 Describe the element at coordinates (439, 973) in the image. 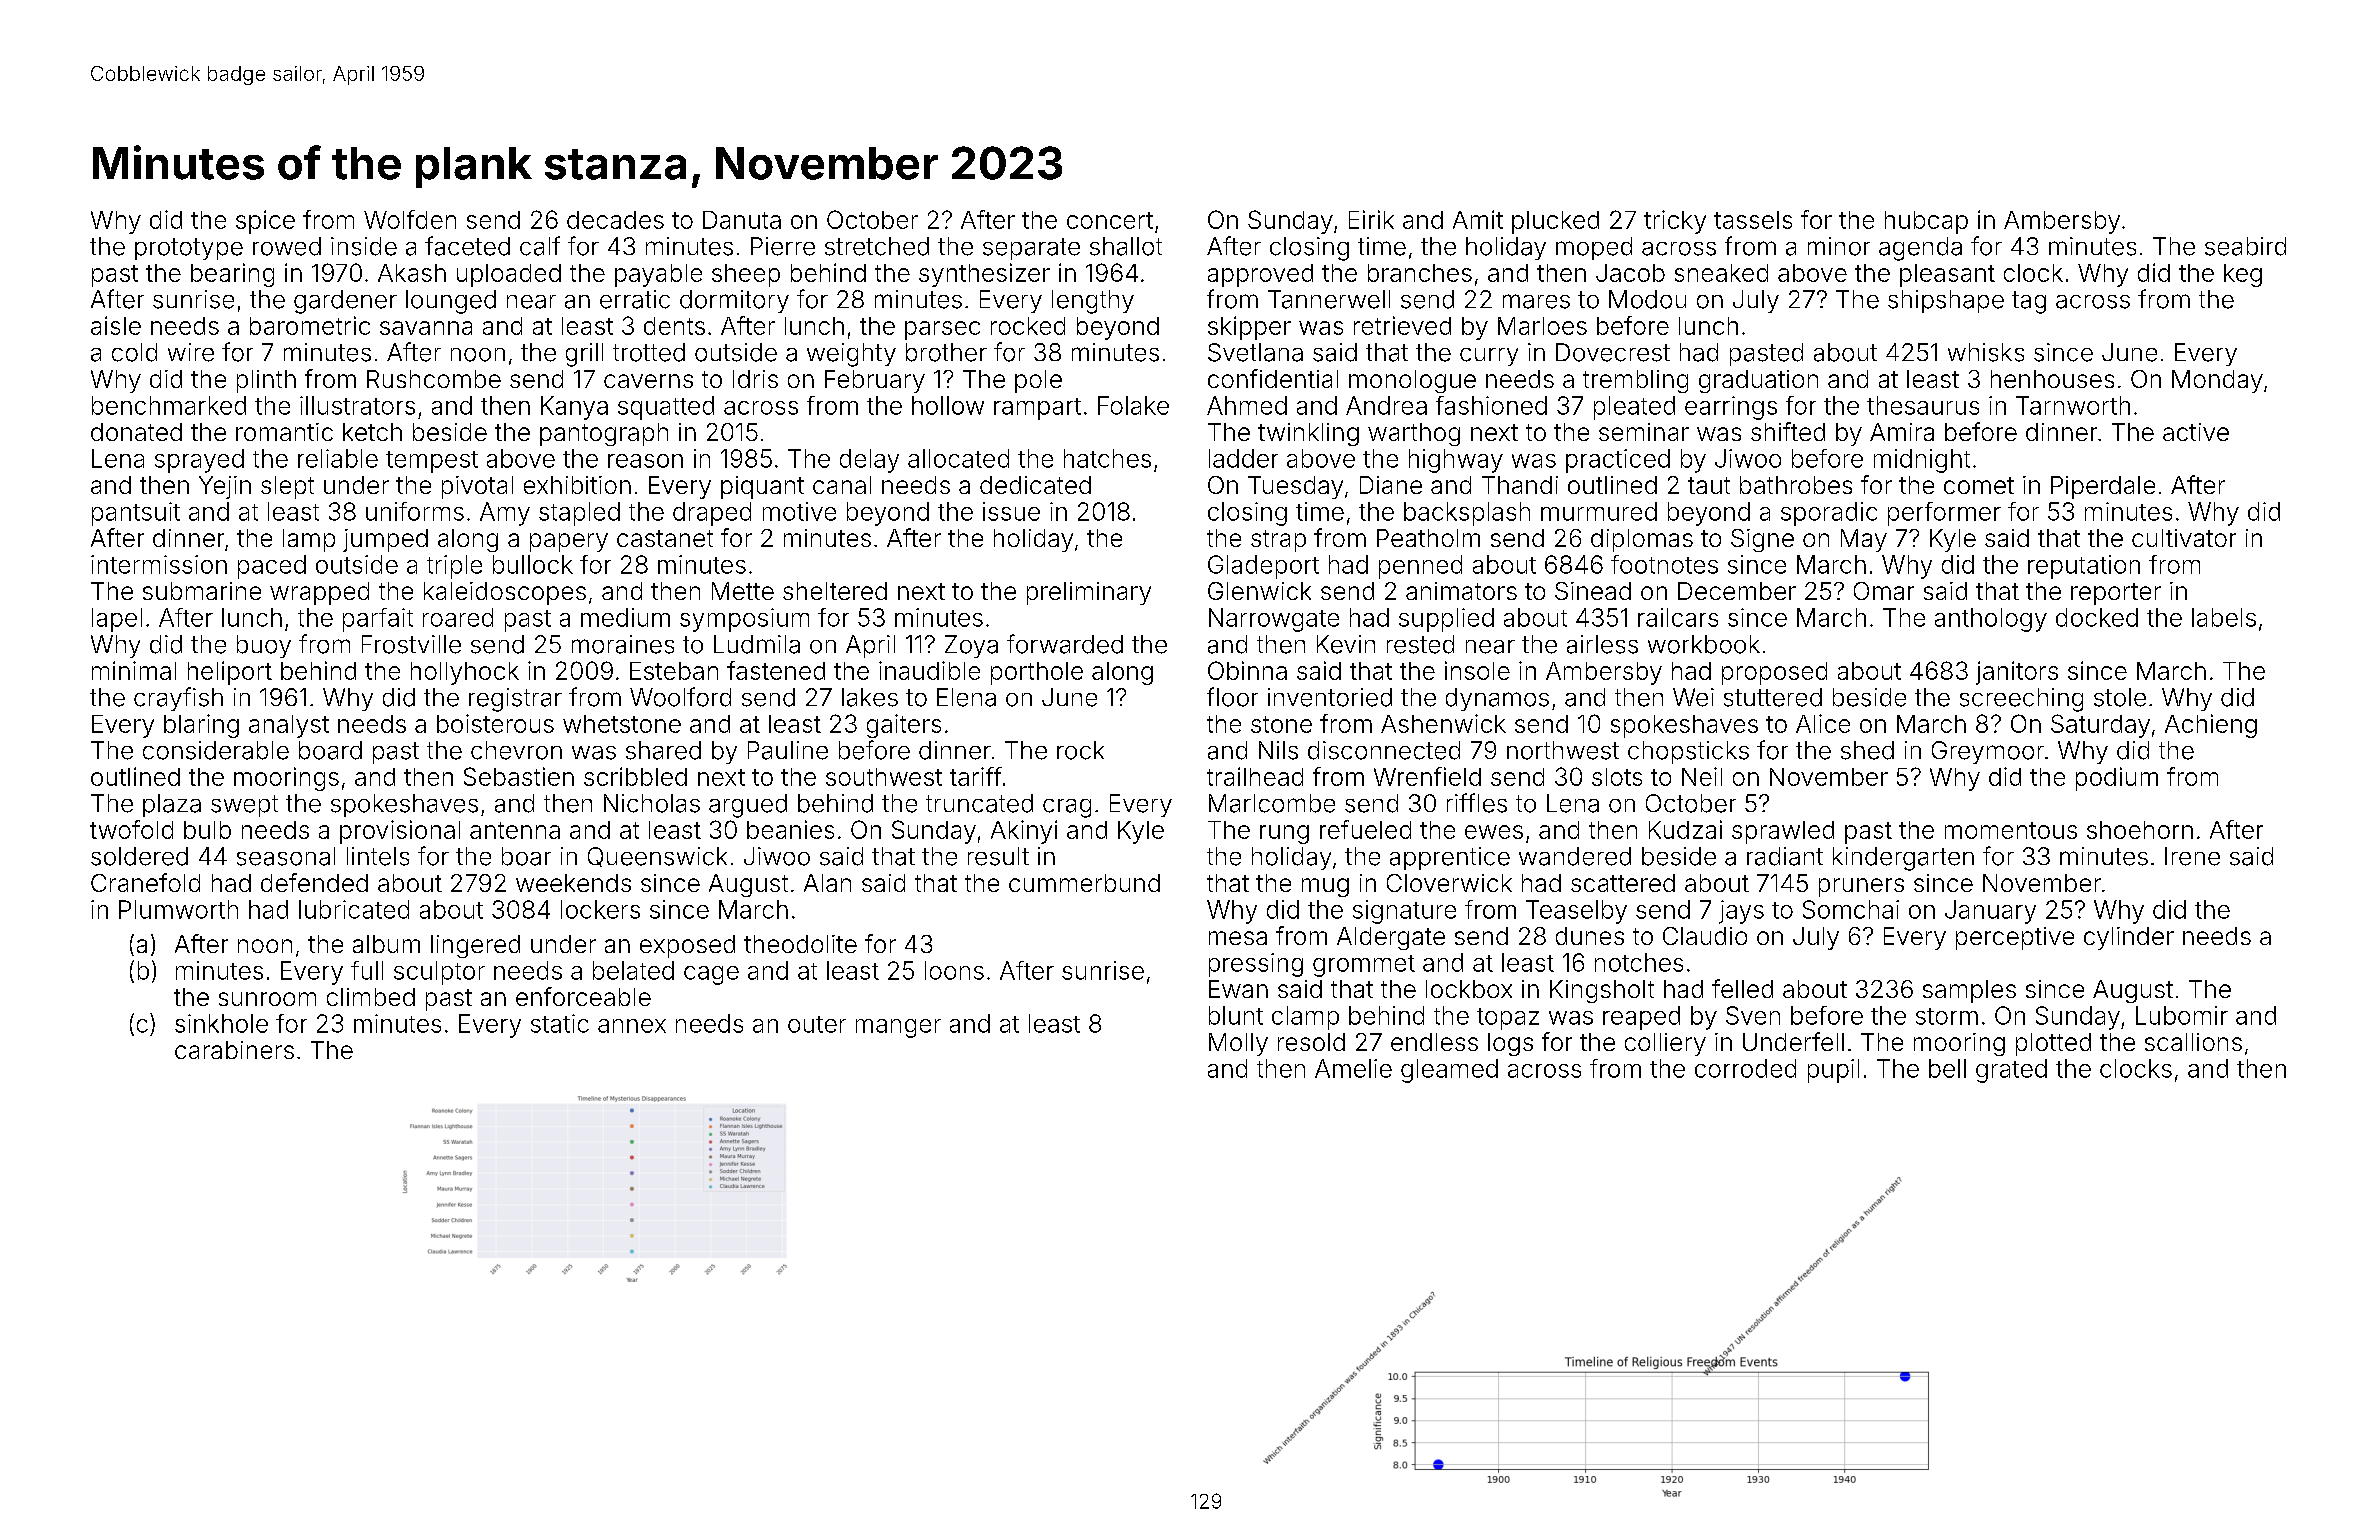

I see `sculptor` at that location.
